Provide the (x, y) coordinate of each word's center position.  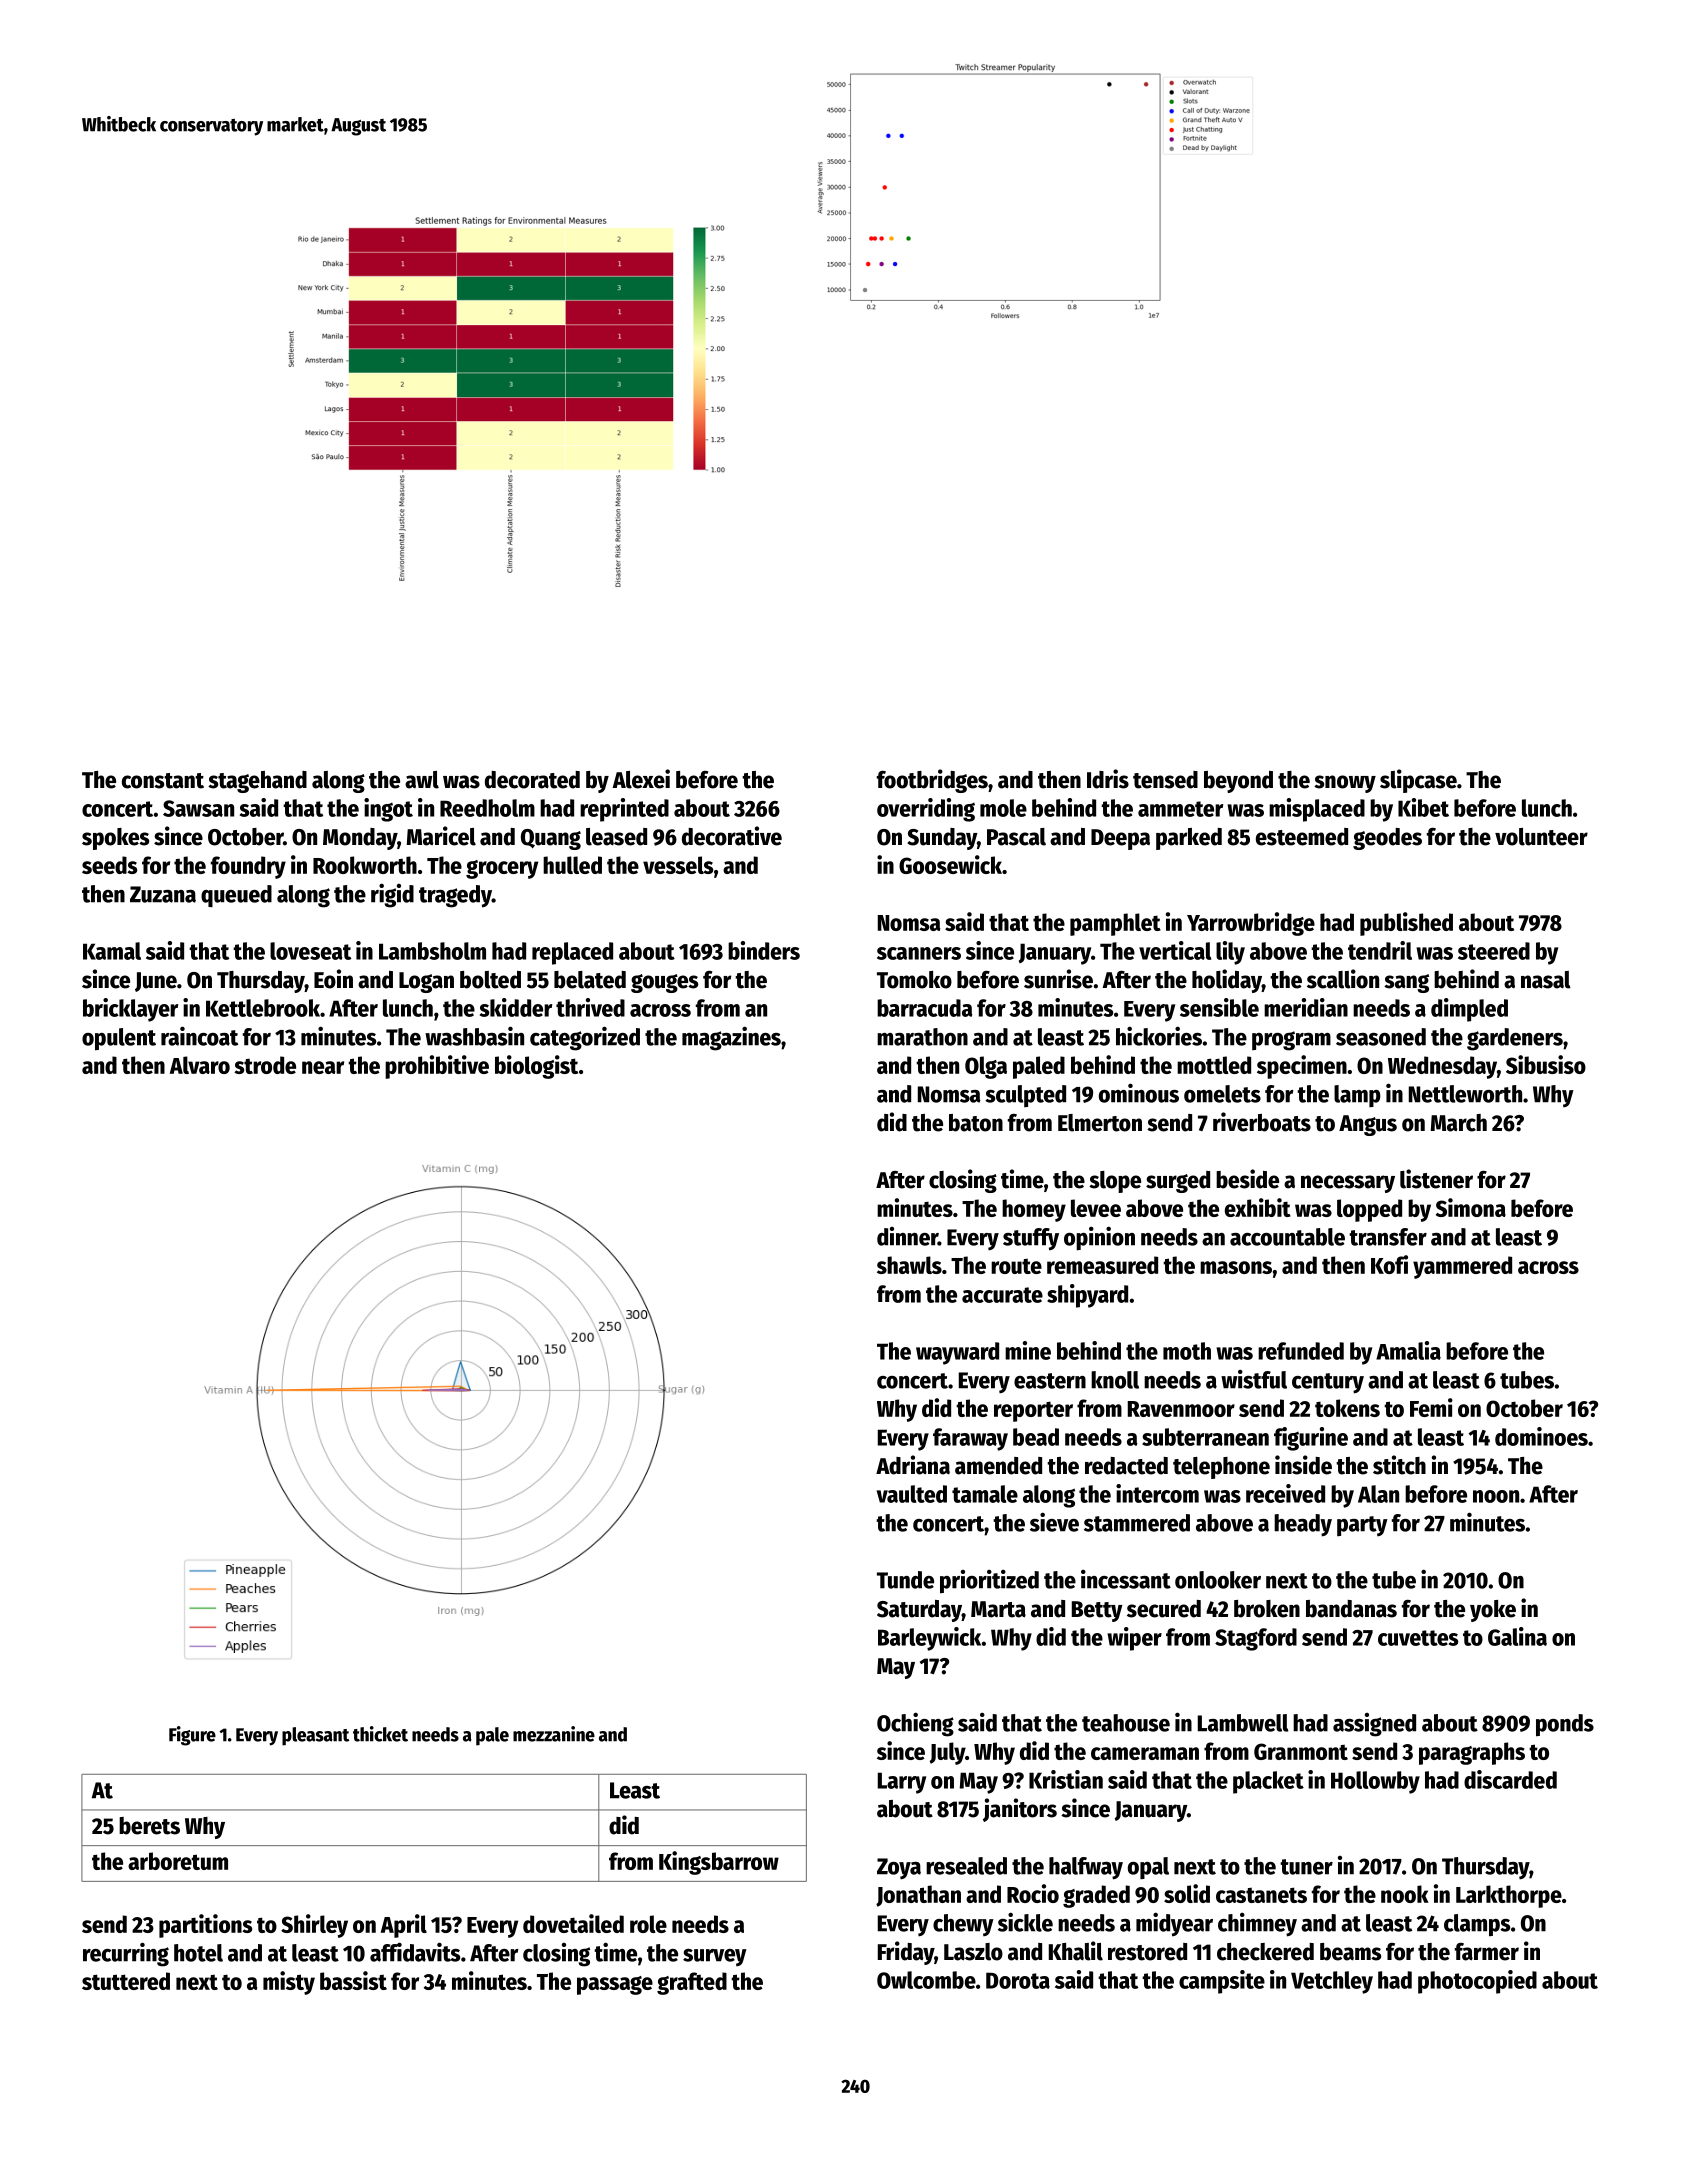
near (323, 1067)
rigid (392, 895)
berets (149, 1826)
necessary (1348, 1184)
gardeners (1515, 1039)
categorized (585, 1038)
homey (1034, 1210)
